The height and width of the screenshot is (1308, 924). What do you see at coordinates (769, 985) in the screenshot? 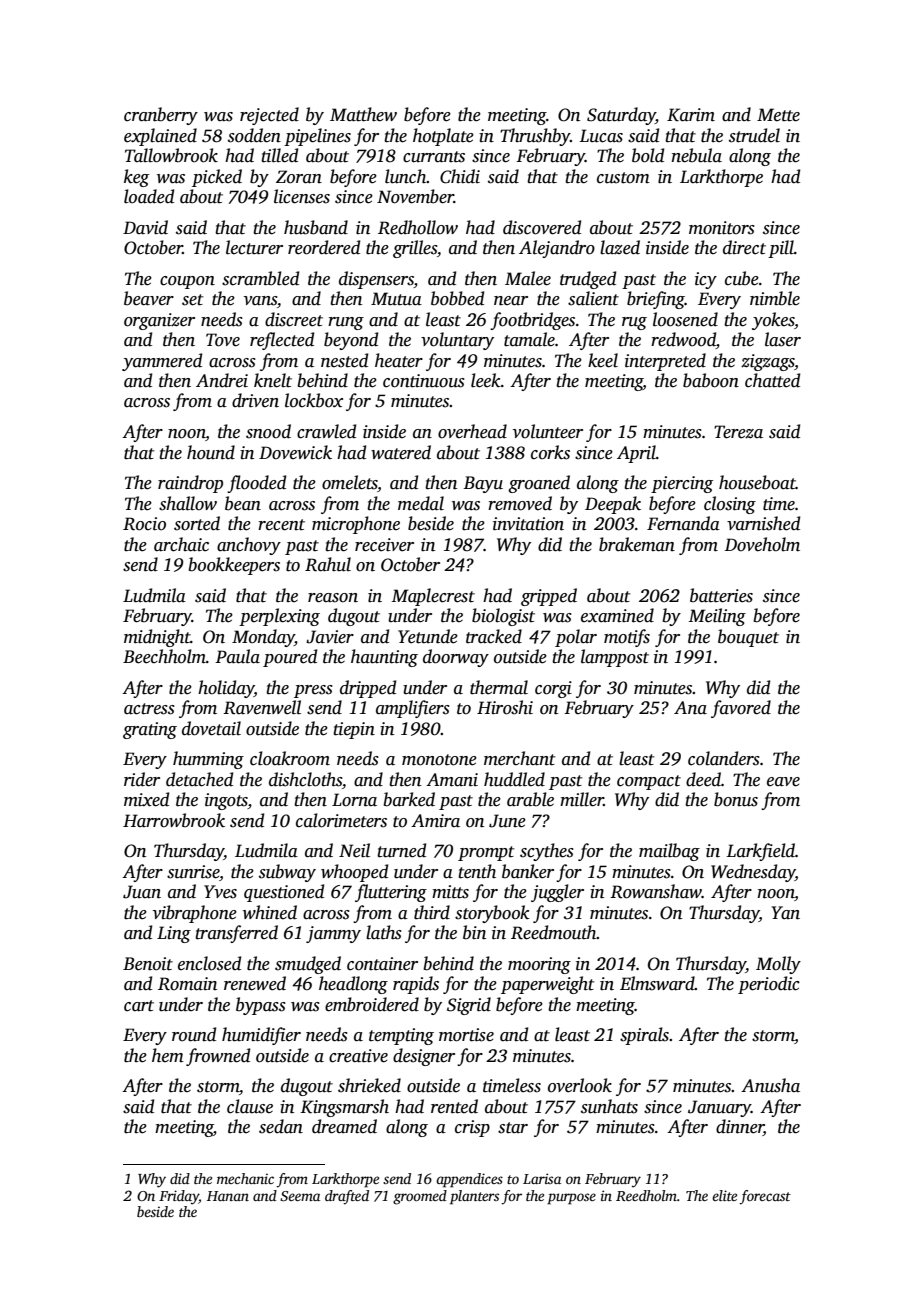
I see `periodic` at bounding box center [769, 985].
